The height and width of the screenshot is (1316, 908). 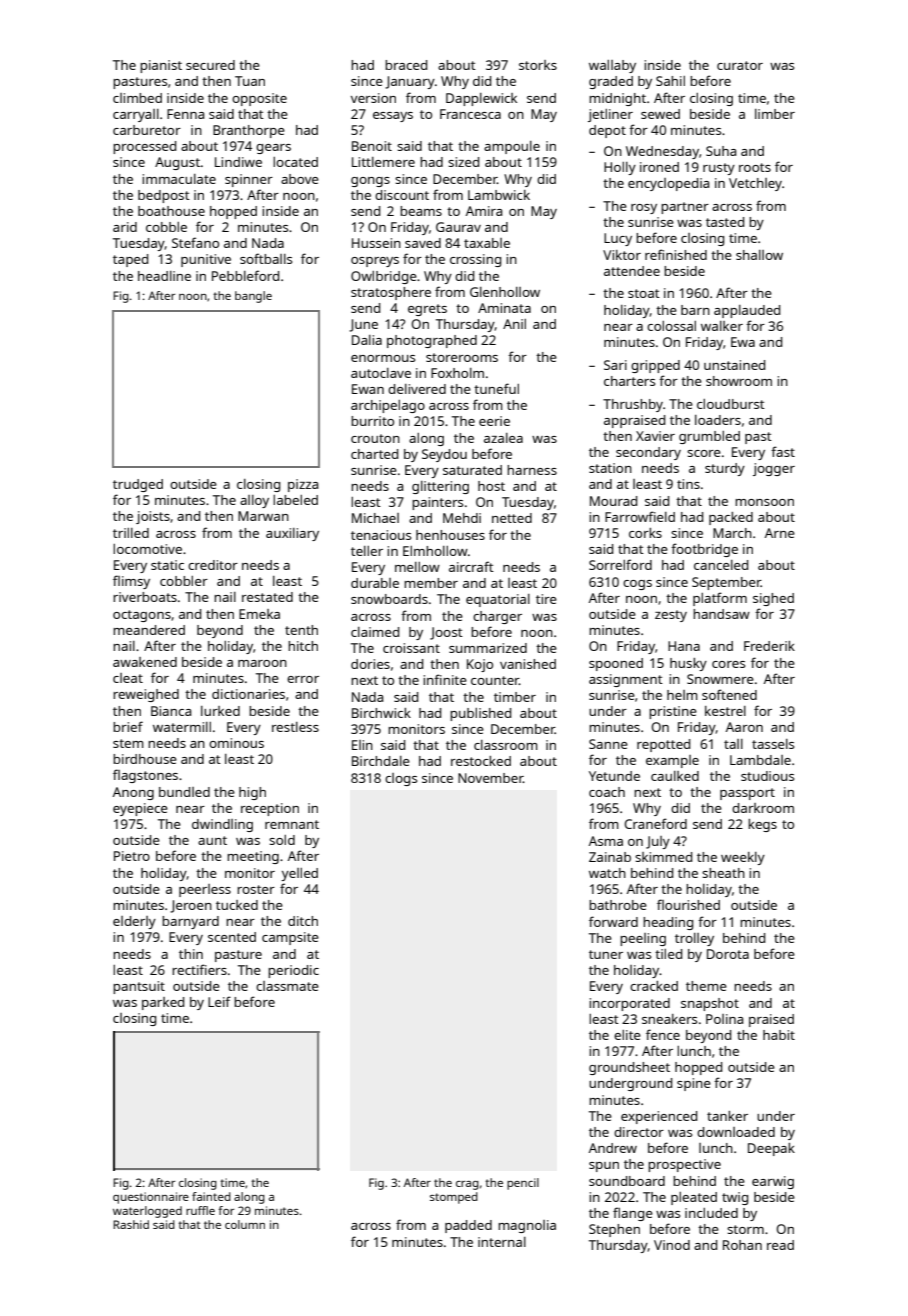 What do you see at coordinates (219, 1001) in the screenshot?
I see `Leif` at bounding box center [219, 1001].
